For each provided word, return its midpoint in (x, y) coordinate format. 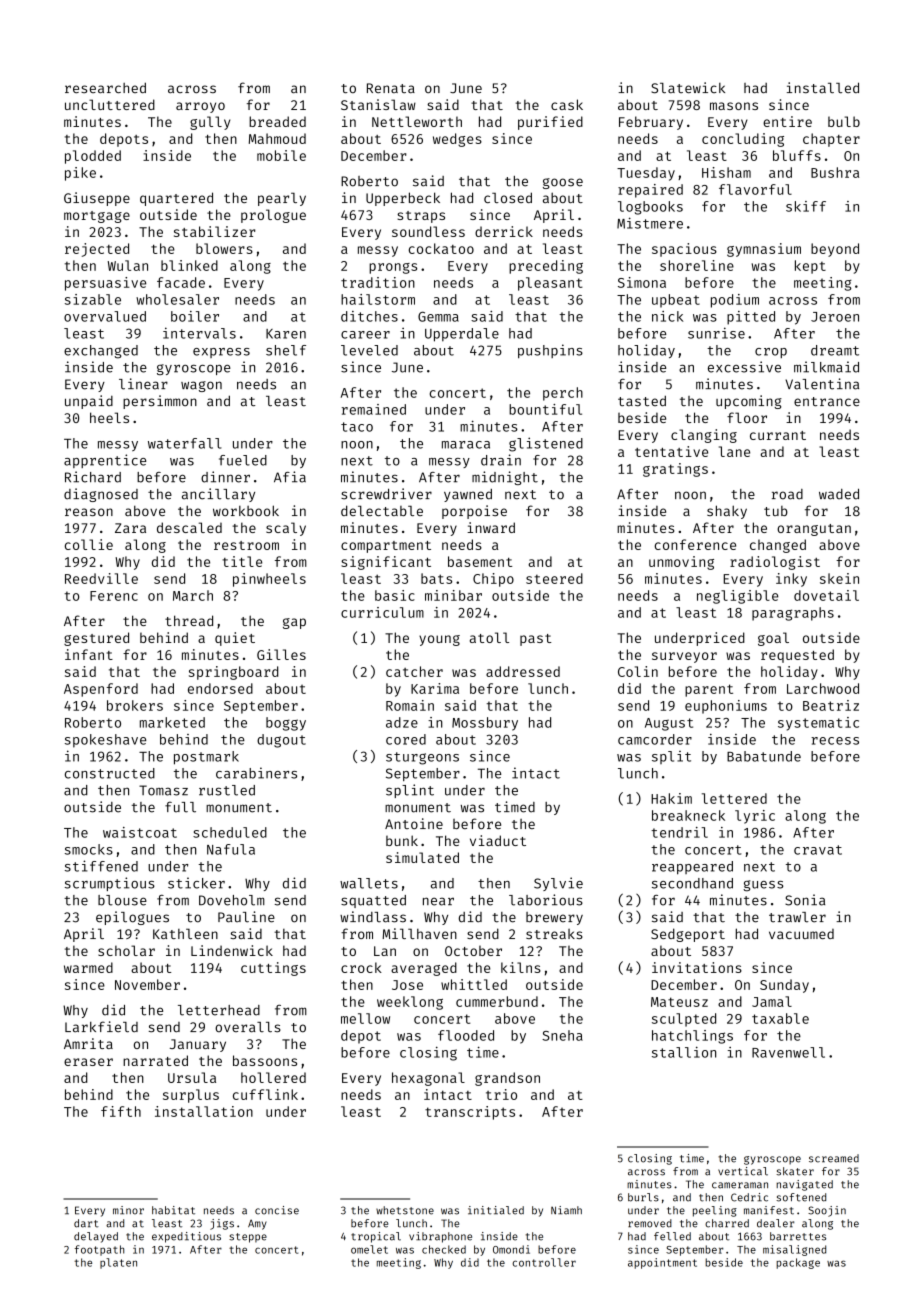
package (798, 1263)
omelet (369, 1249)
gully (210, 123)
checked (444, 1249)
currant (778, 435)
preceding (546, 267)
